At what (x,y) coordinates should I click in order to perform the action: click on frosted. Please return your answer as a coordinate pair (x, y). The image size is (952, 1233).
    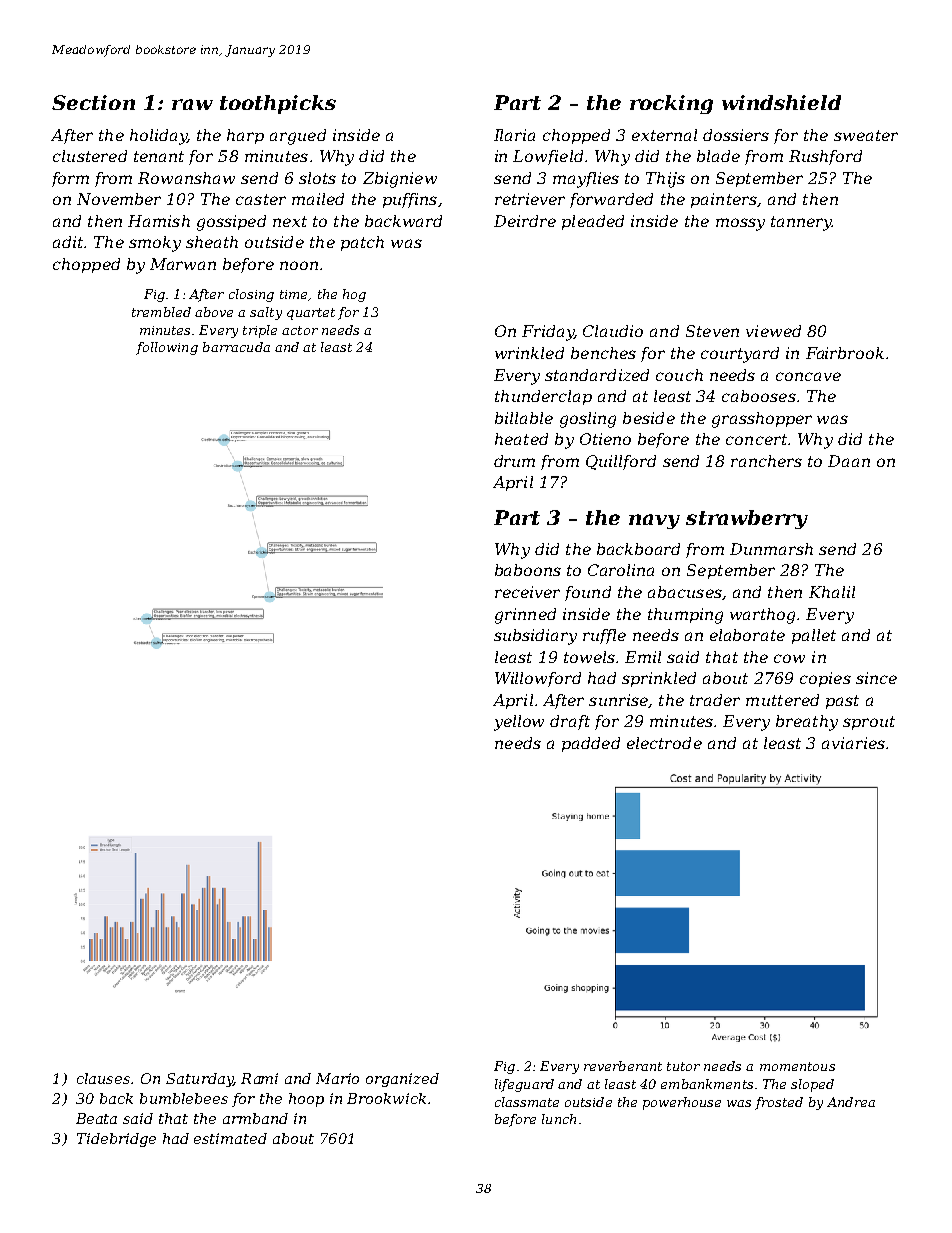
    Looking at the image, I should click on (779, 1103).
